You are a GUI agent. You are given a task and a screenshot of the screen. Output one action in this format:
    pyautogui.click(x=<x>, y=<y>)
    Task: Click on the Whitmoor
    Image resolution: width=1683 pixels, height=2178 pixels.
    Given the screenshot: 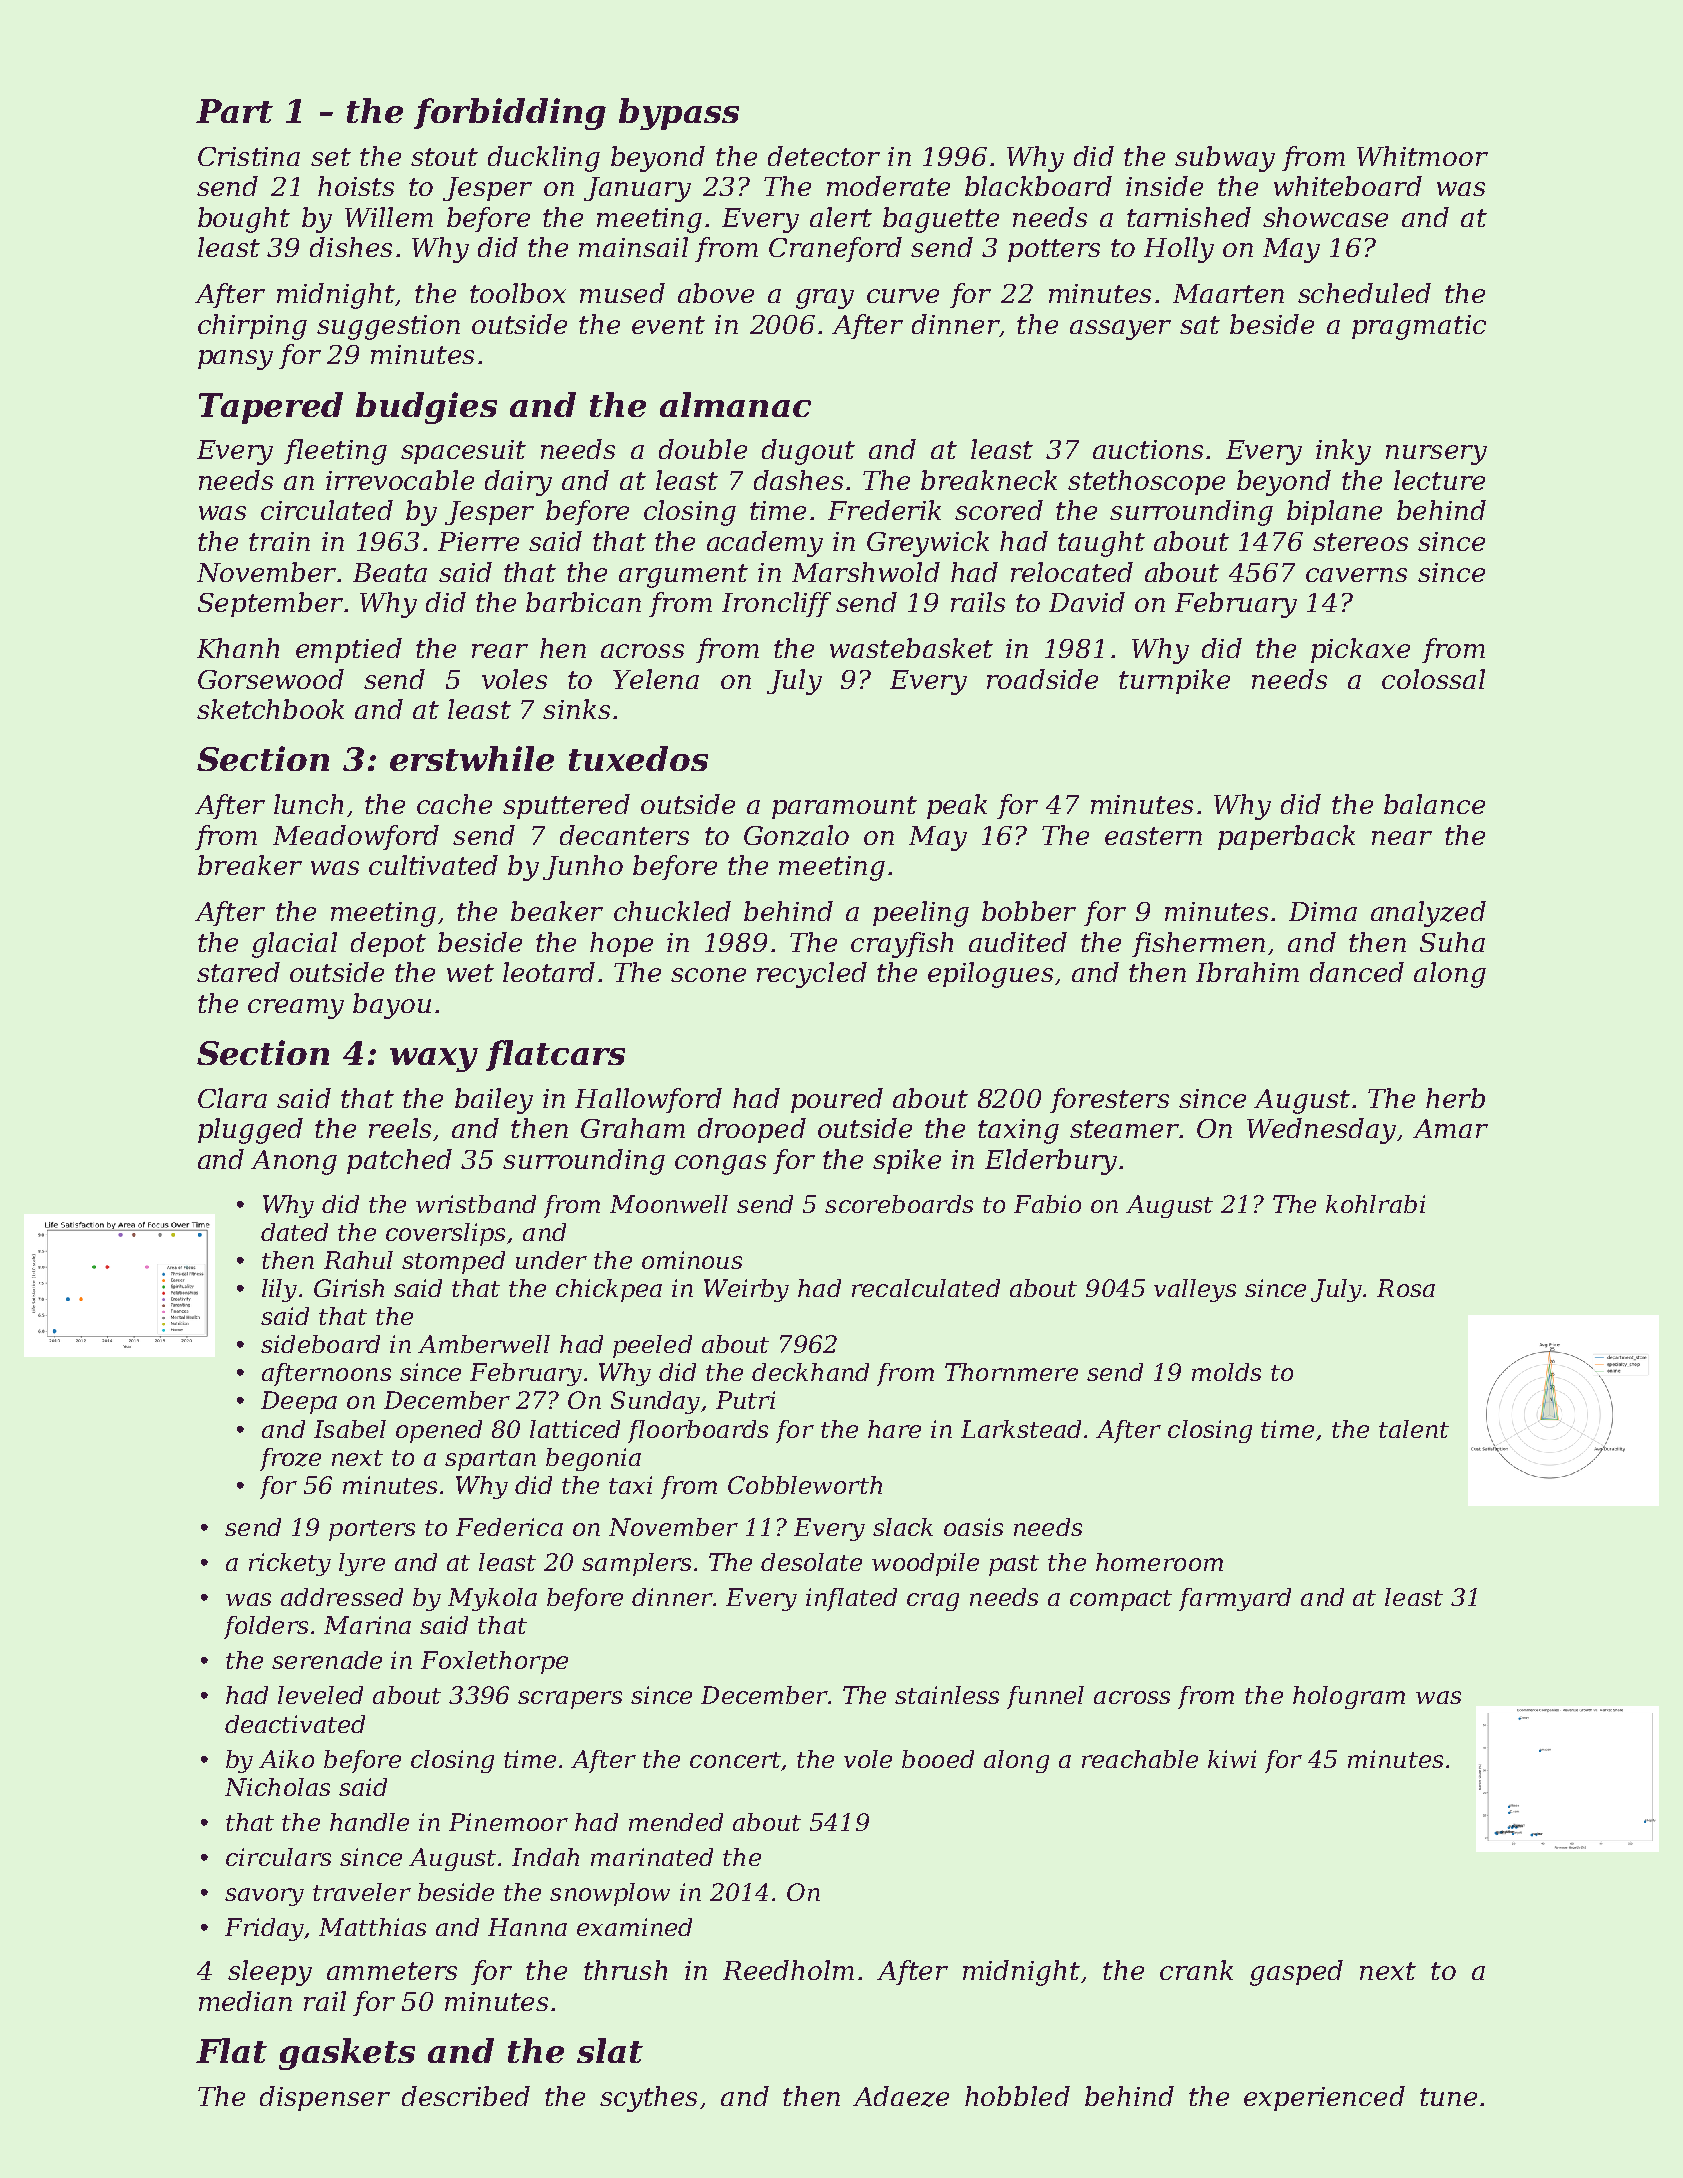 What is the action you would take?
    pyautogui.click(x=1422, y=156)
